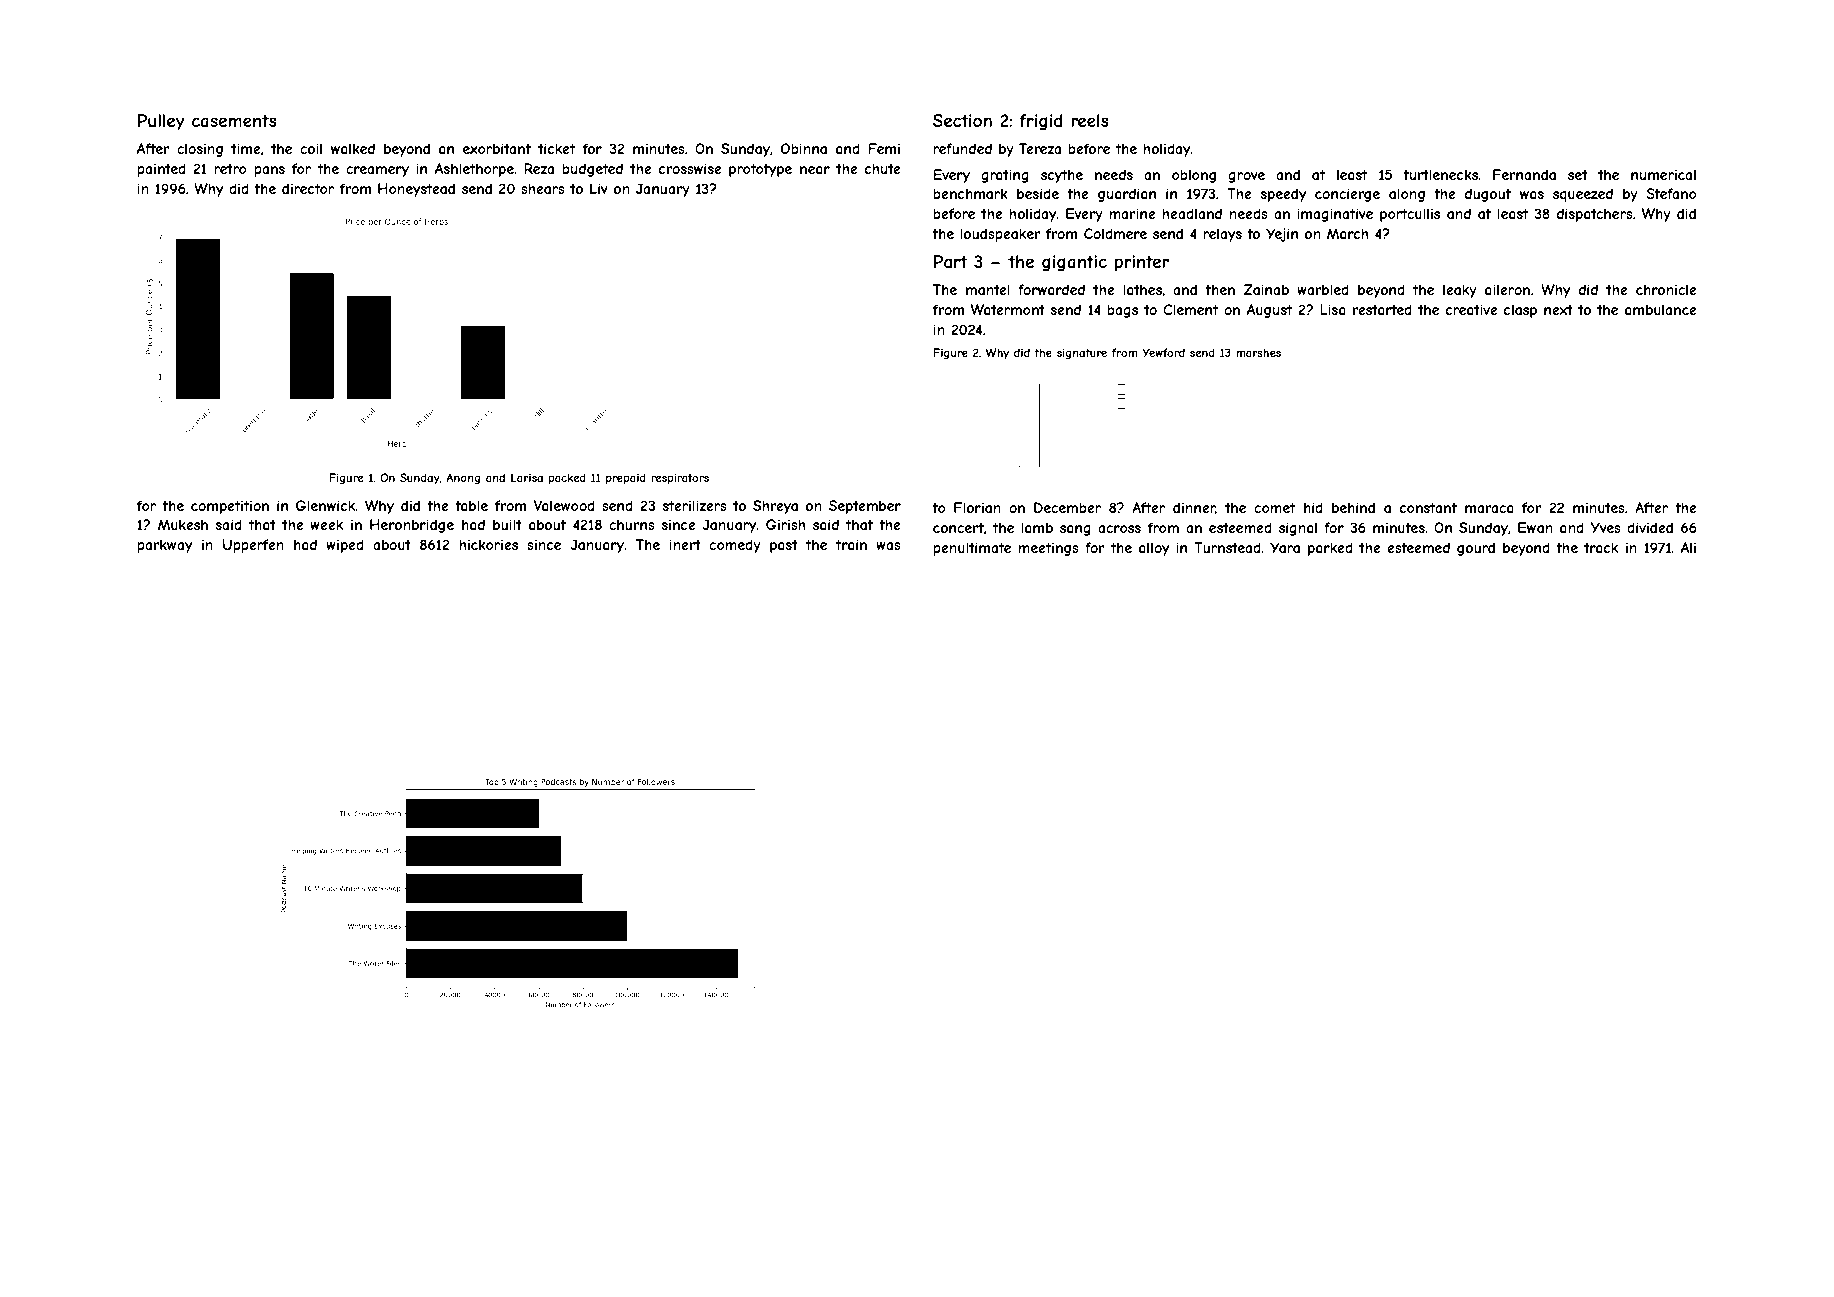 The image size is (1834, 1297). I want to click on Ashlethorpe, so click(474, 170).
